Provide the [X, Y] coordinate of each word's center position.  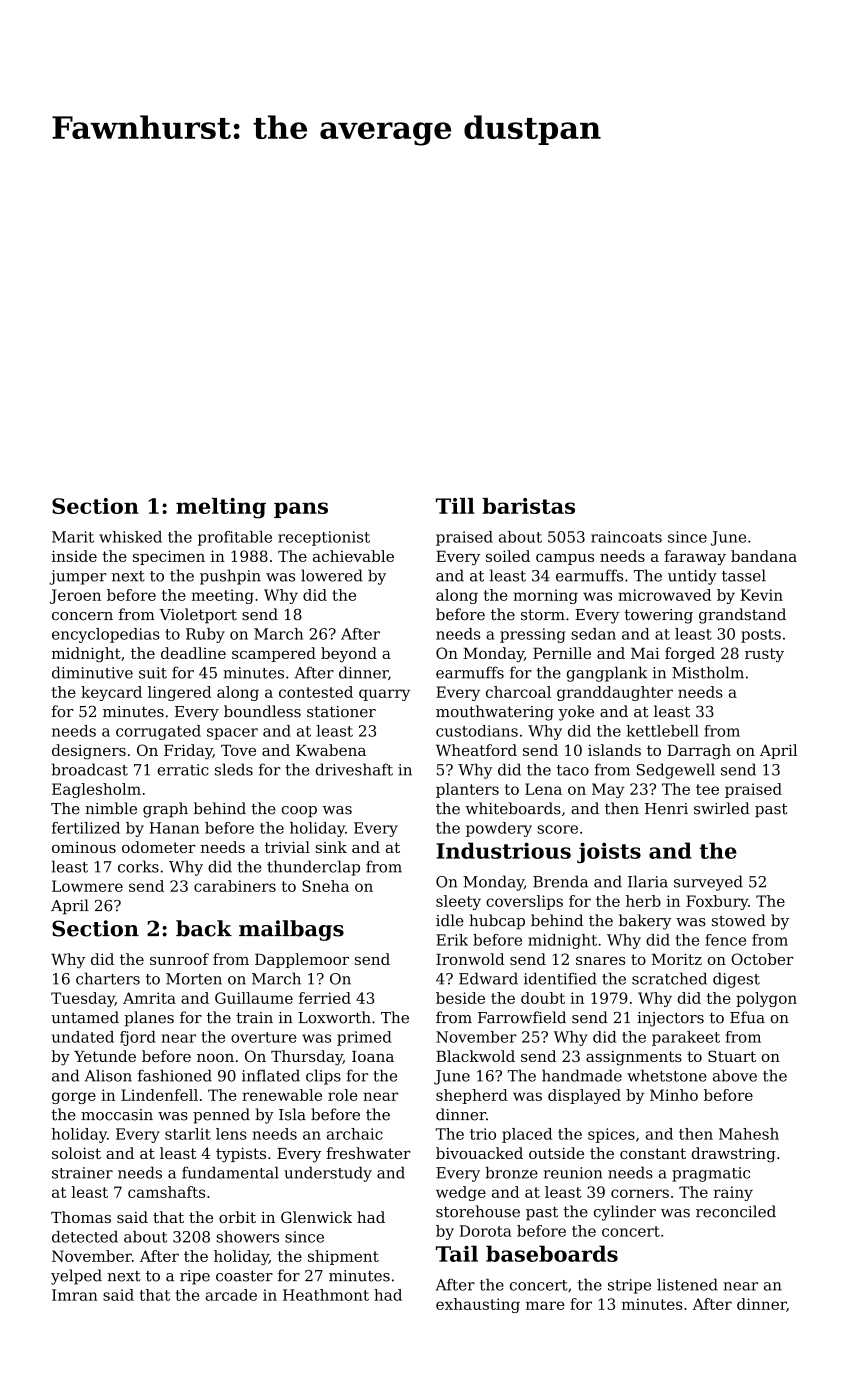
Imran [75, 1295]
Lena [543, 789]
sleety [458, 902]
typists [241, 1155]
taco [573, 770]
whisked [130, 537]
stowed [739, 920]
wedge [461, 1193]
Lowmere [87, 886]
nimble [111, 808]
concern [82, 616]
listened [687, 1284]
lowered [332, 575]
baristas [528, 506]
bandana [764, 556]
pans [301, 510]
